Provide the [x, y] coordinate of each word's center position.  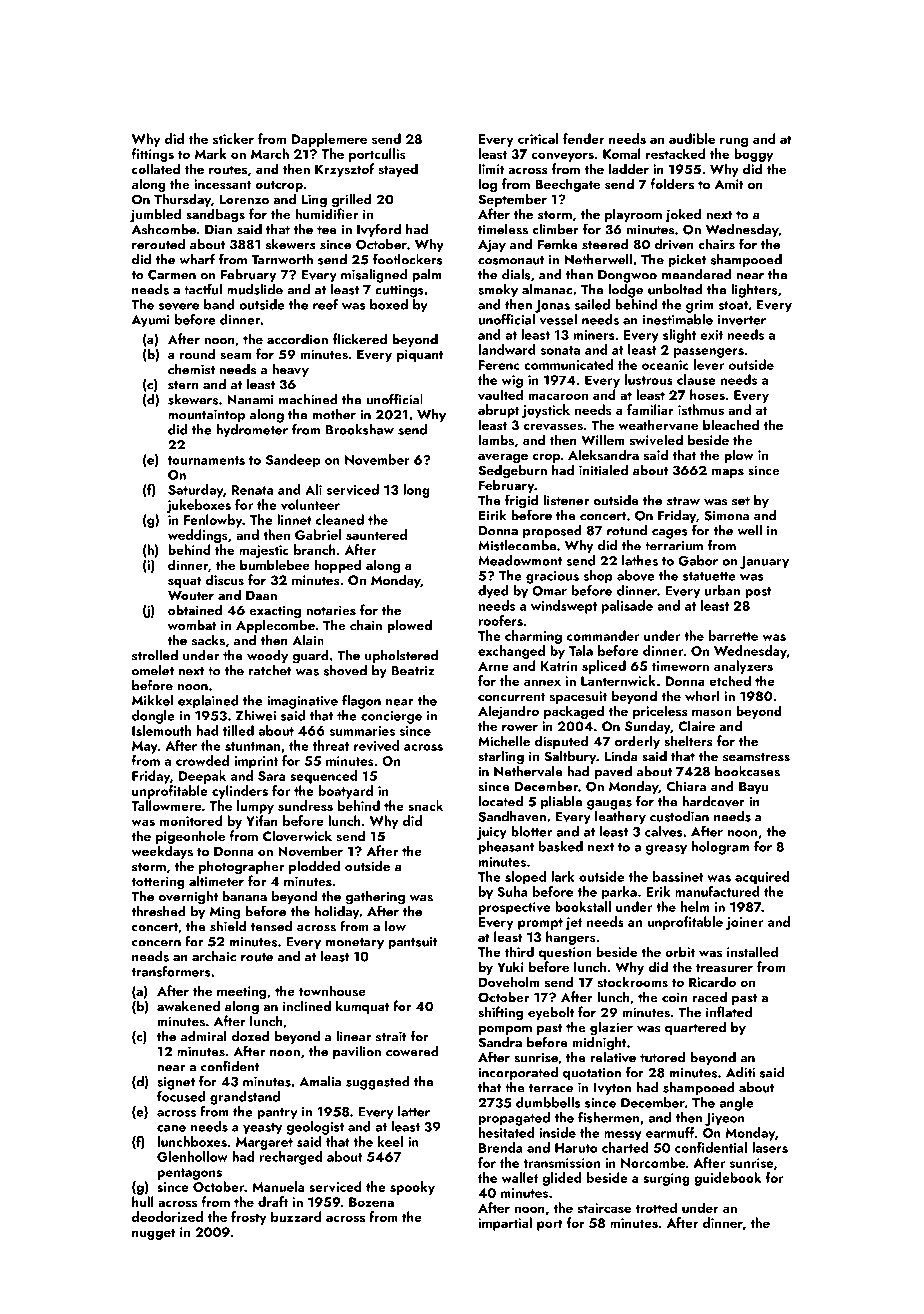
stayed [398, 170]
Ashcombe [164, 229]
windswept [564, 607]
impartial [505, 1224]
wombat [192, 624]
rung [734, 142]
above [636, 575]
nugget [154, 1234]
